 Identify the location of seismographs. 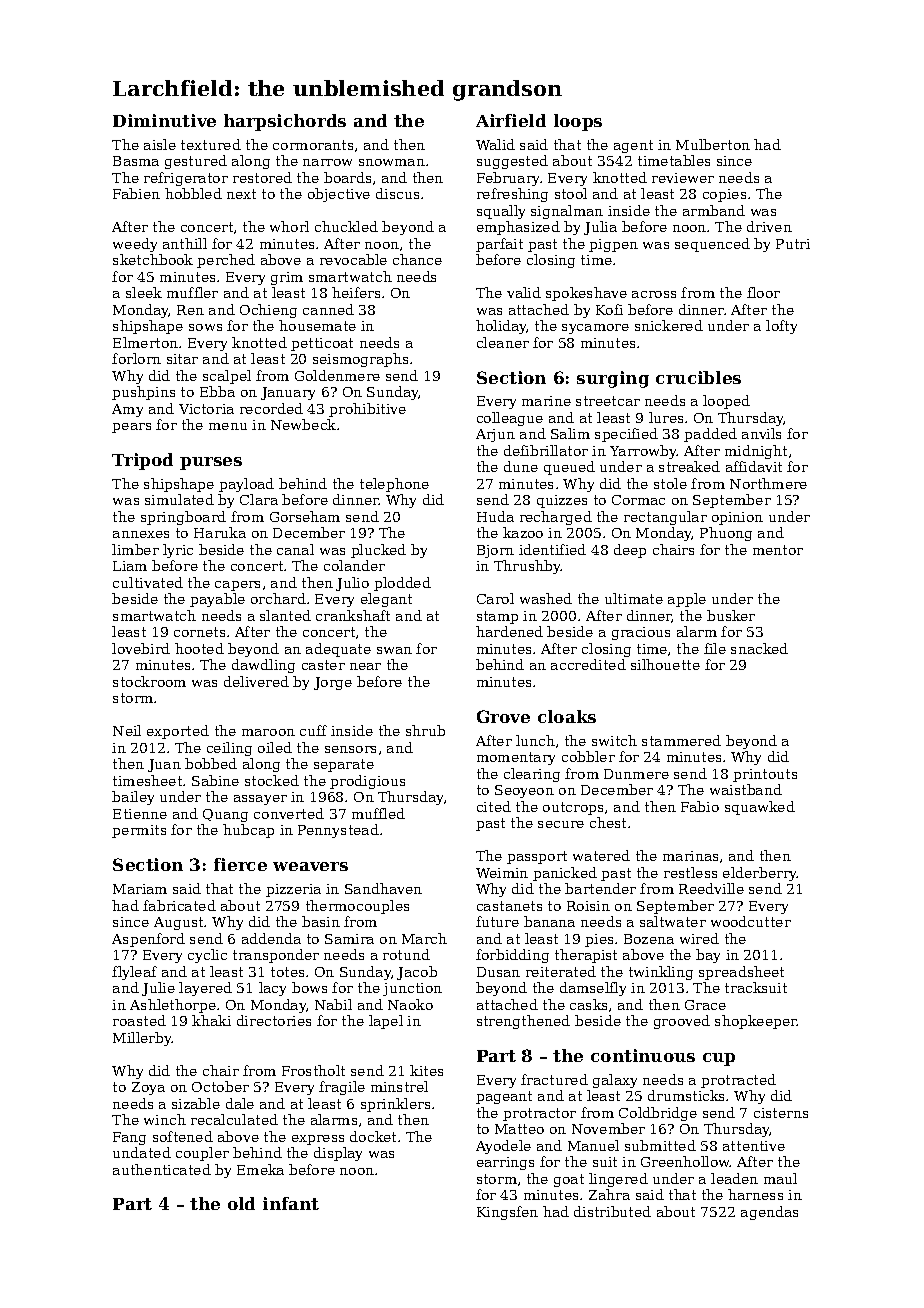
(360, 360).
